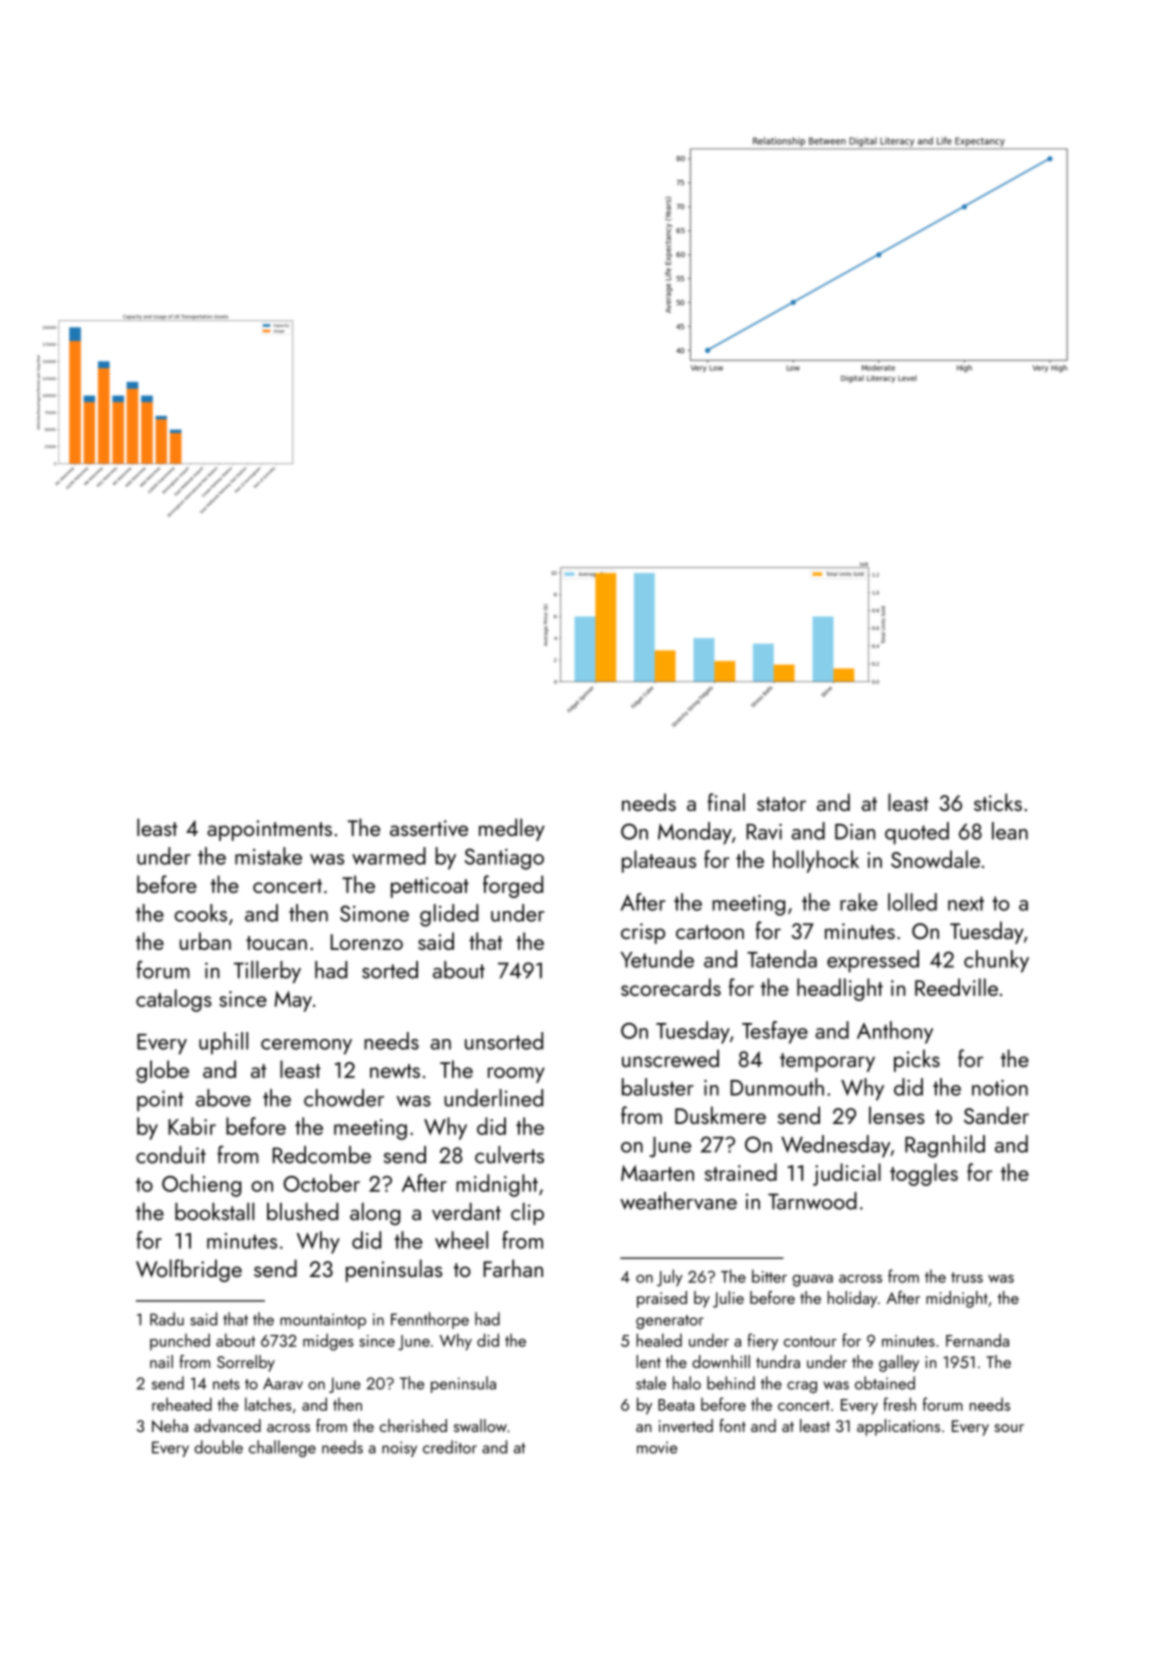  What do you see at coordinates (977, 1340) in the page?
I see `Fernanda` at bounding box center [977, 1340].
